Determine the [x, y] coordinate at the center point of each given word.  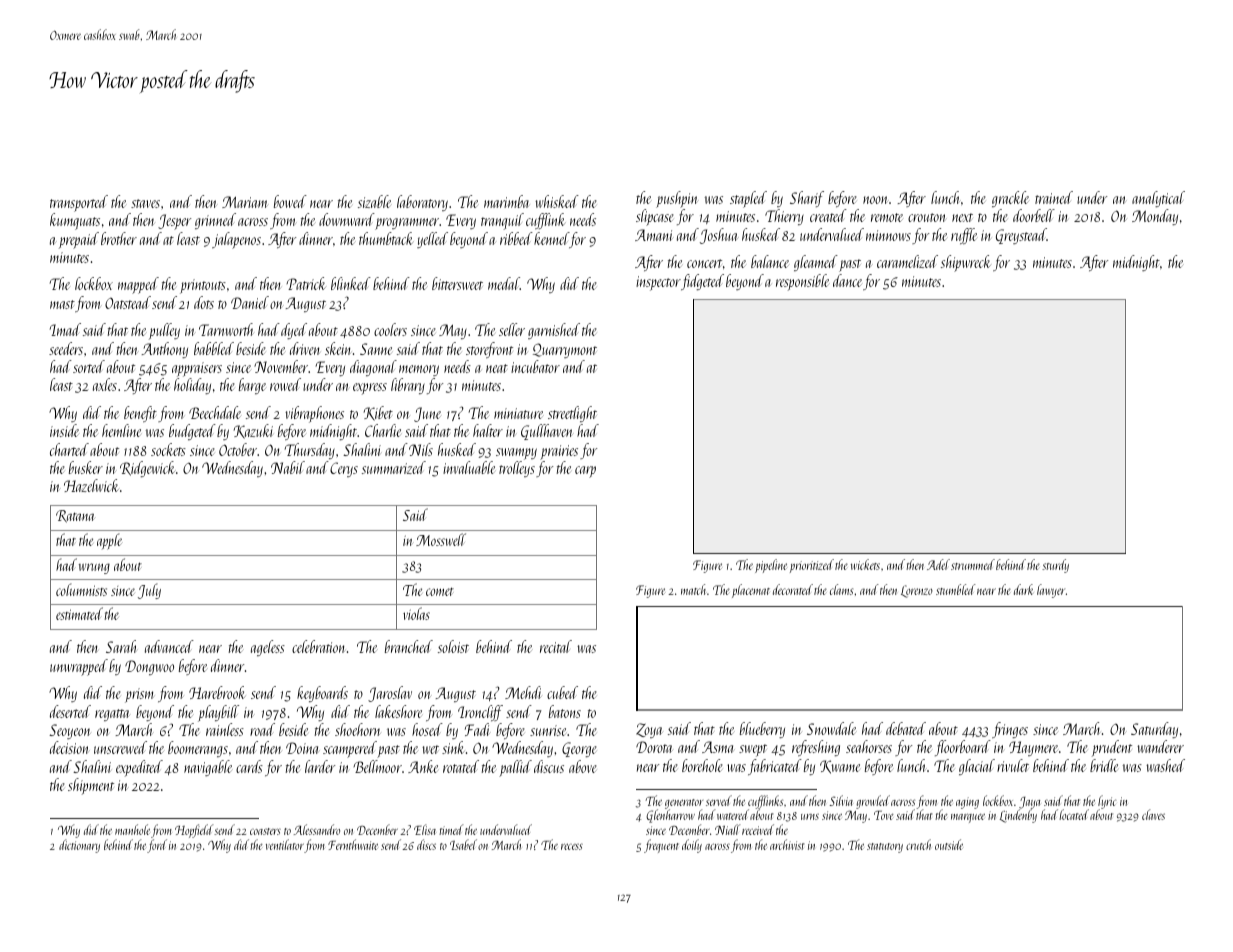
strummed [973, 564]
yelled [432, 240]
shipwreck [966, 263]
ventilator [285, 844]
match [693, 589]
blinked [351, 283]
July [149, 591]
